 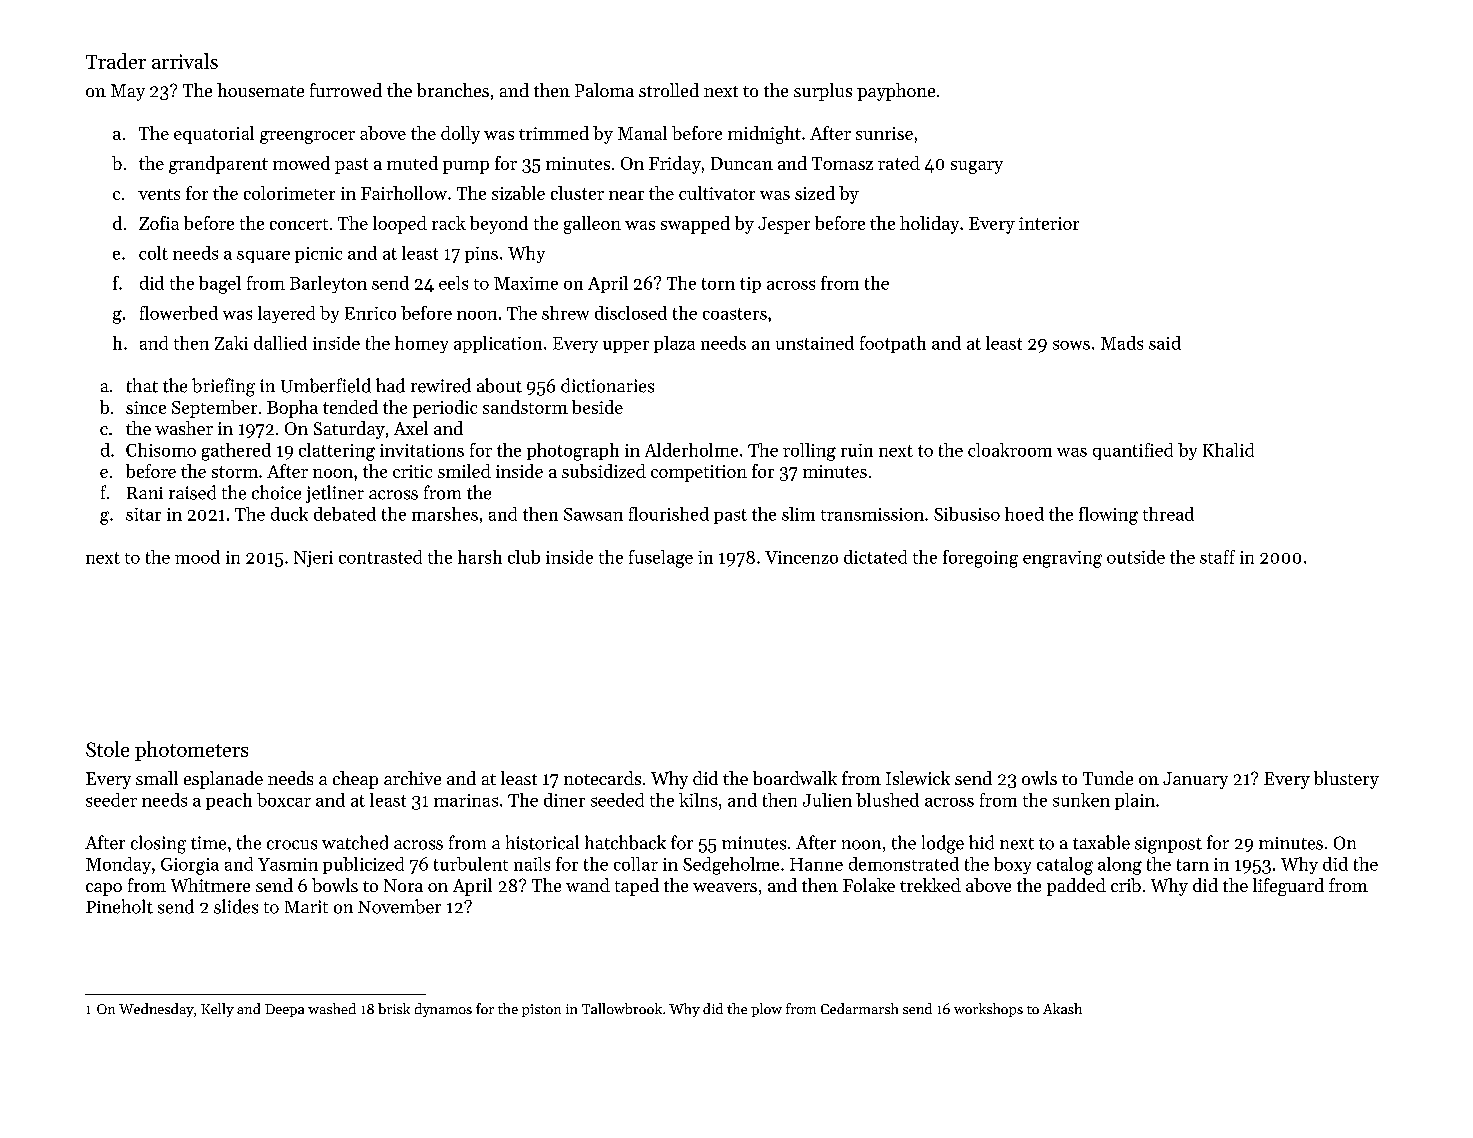 I want to click on Tallowbrook, so click(x=622, y=1008).
